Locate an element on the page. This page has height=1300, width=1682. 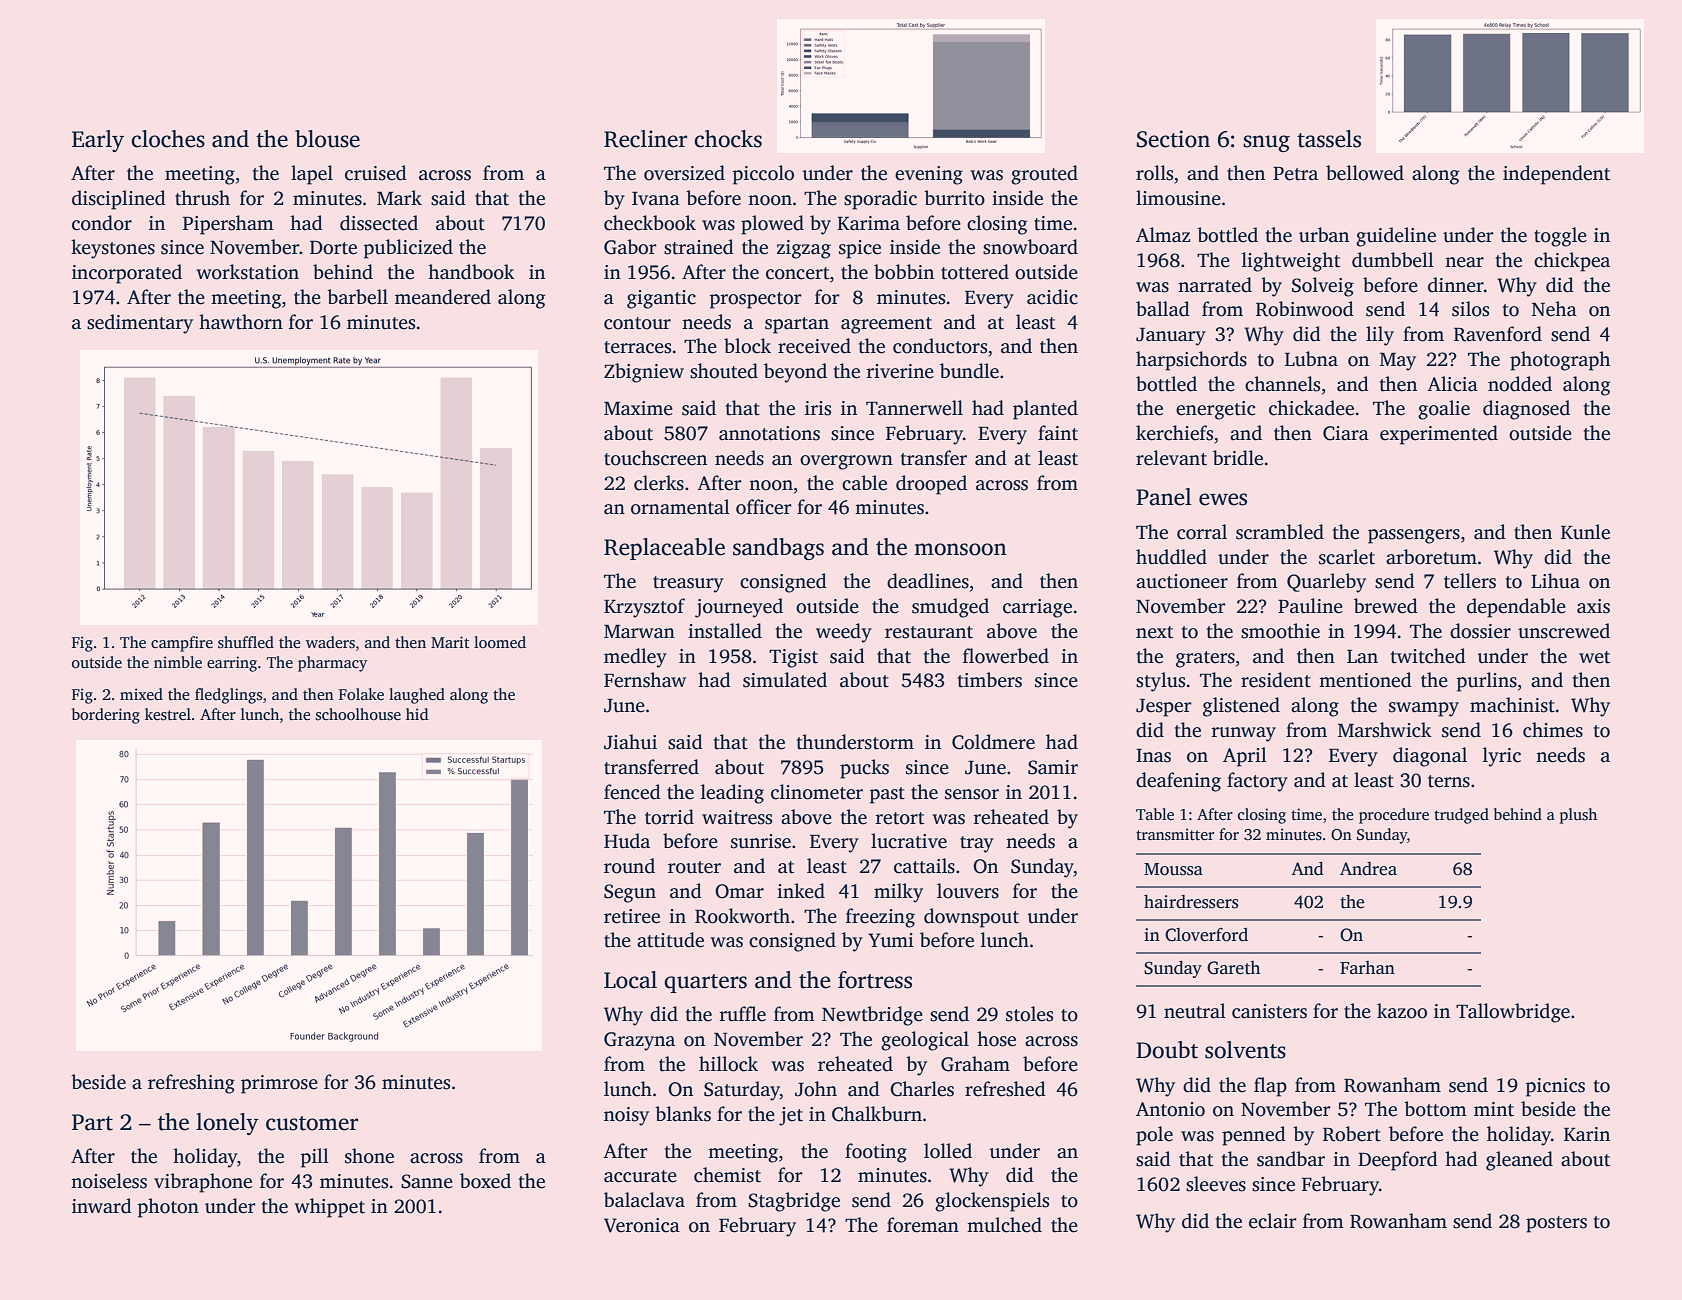
Coldmere is located at coordinates (993, 742).
